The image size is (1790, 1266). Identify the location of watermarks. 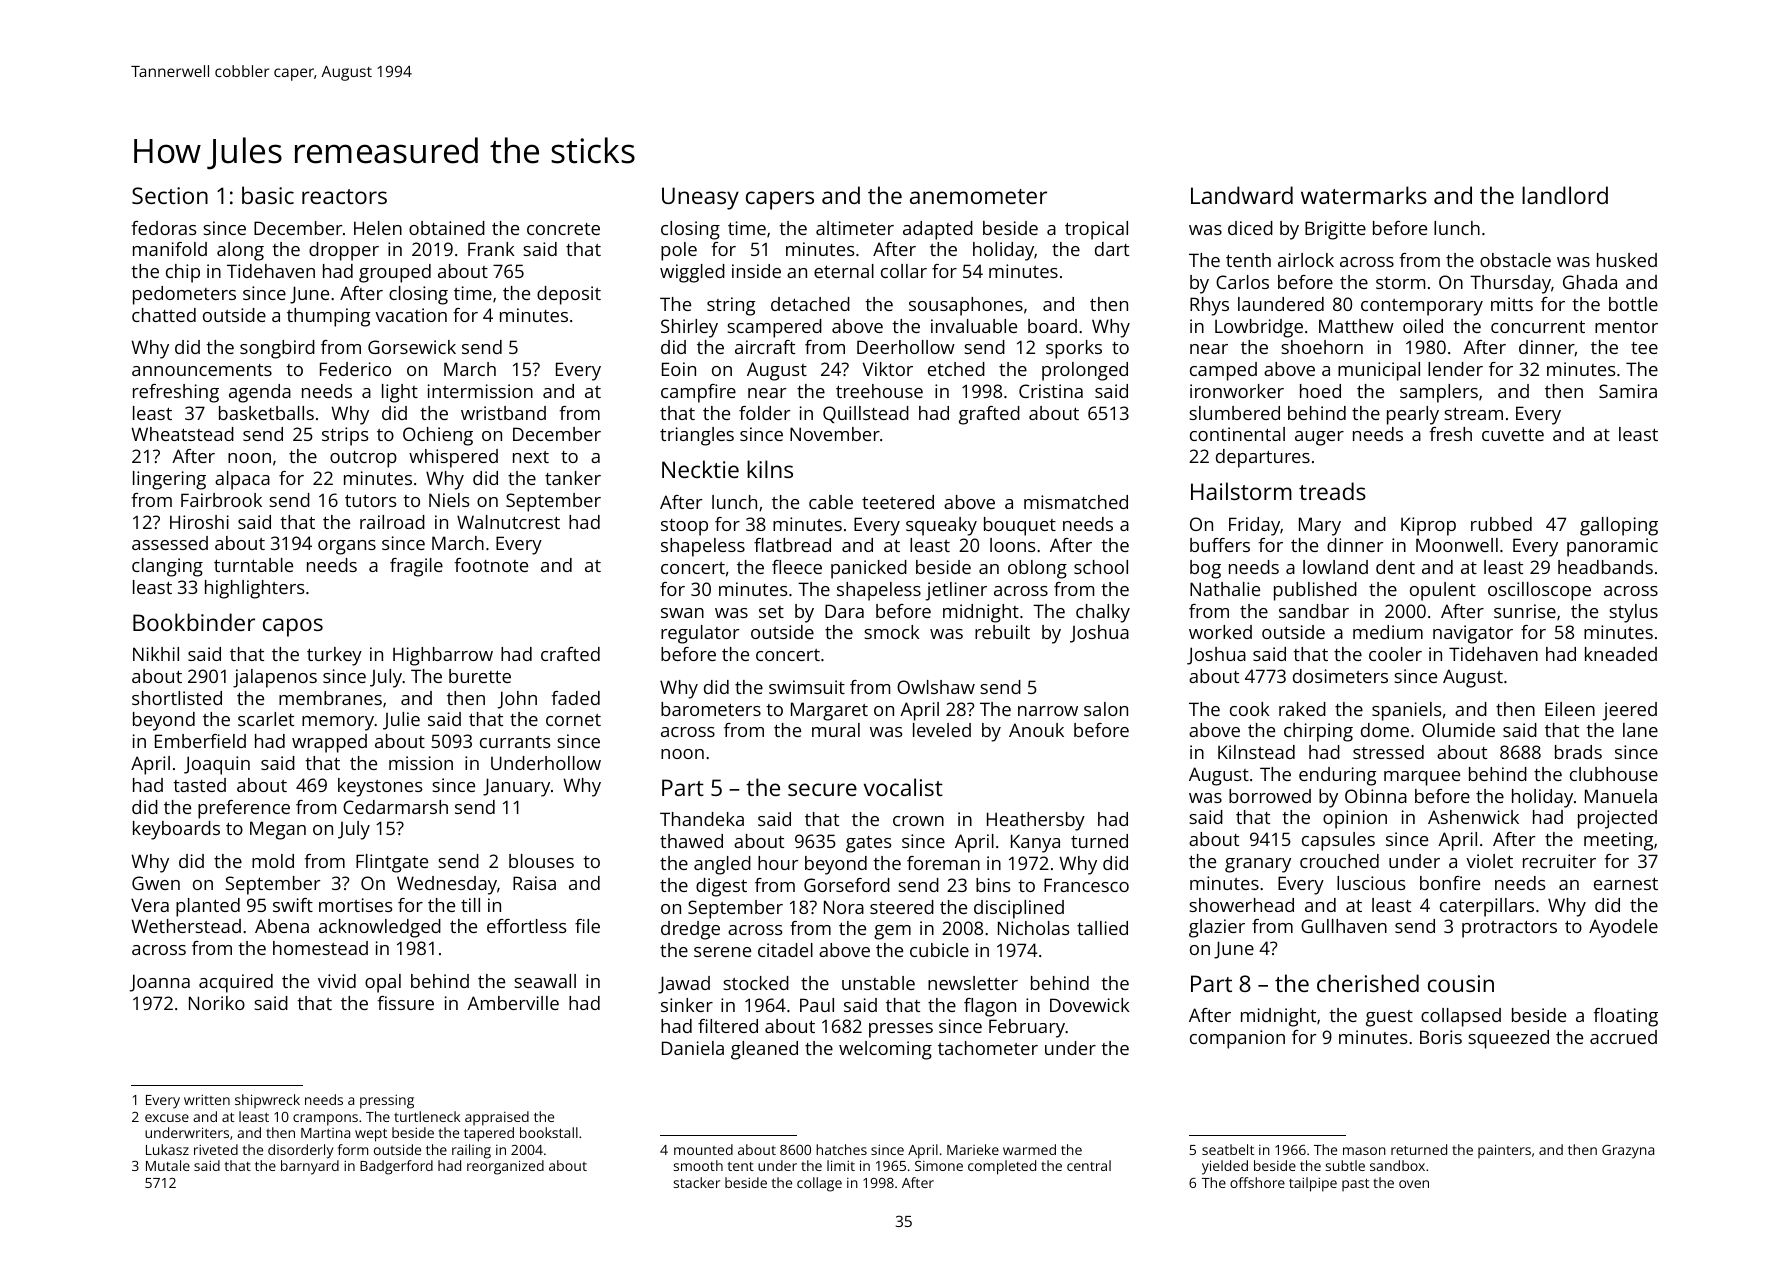
(1364, 195).
